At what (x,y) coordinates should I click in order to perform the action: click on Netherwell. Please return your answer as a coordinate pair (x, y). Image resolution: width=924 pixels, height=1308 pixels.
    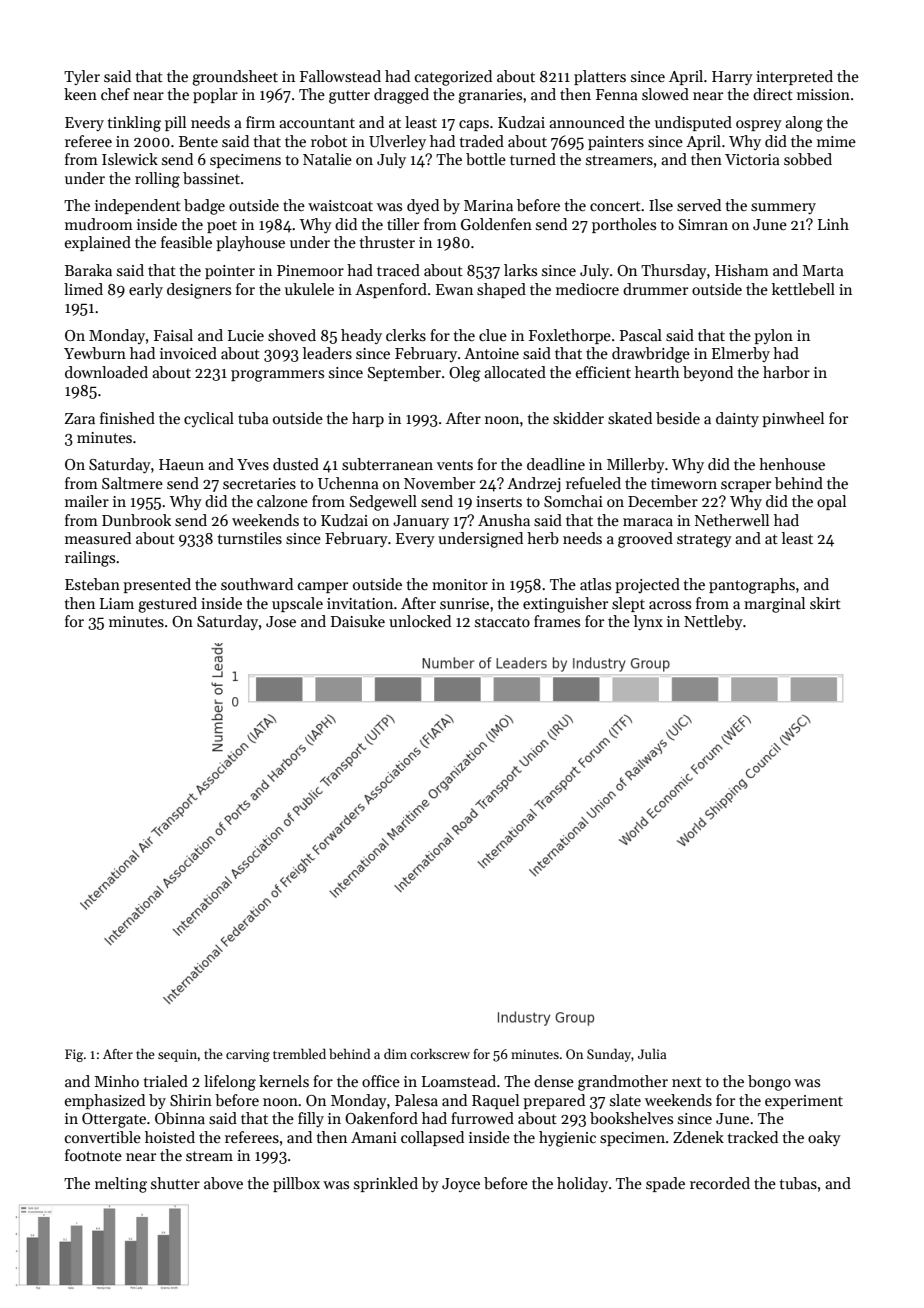
    Looking at the image, I should click on (732, 520).
